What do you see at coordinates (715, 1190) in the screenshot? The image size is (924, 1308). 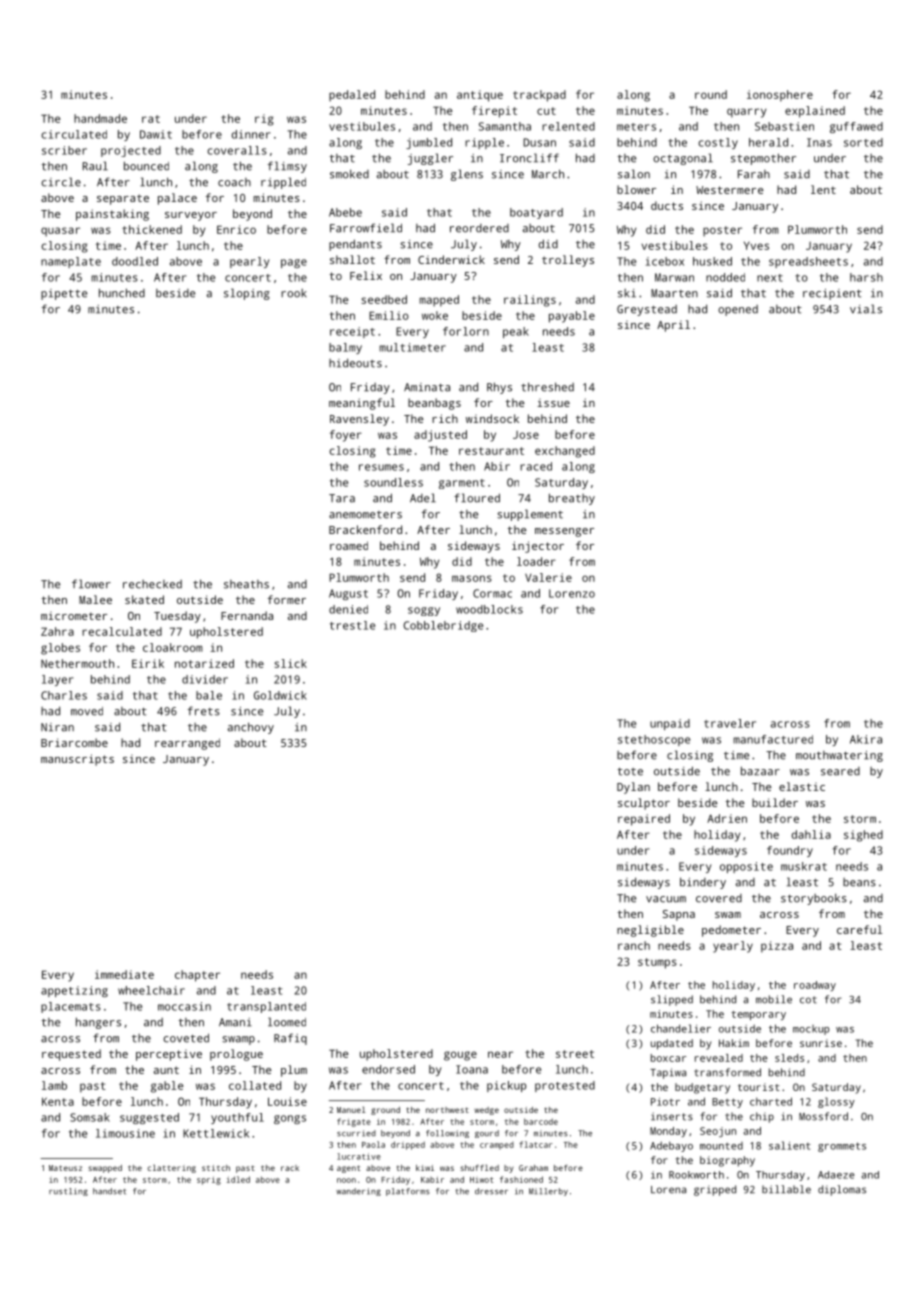 I see `gripped` at bounding box center [715, 1190].
